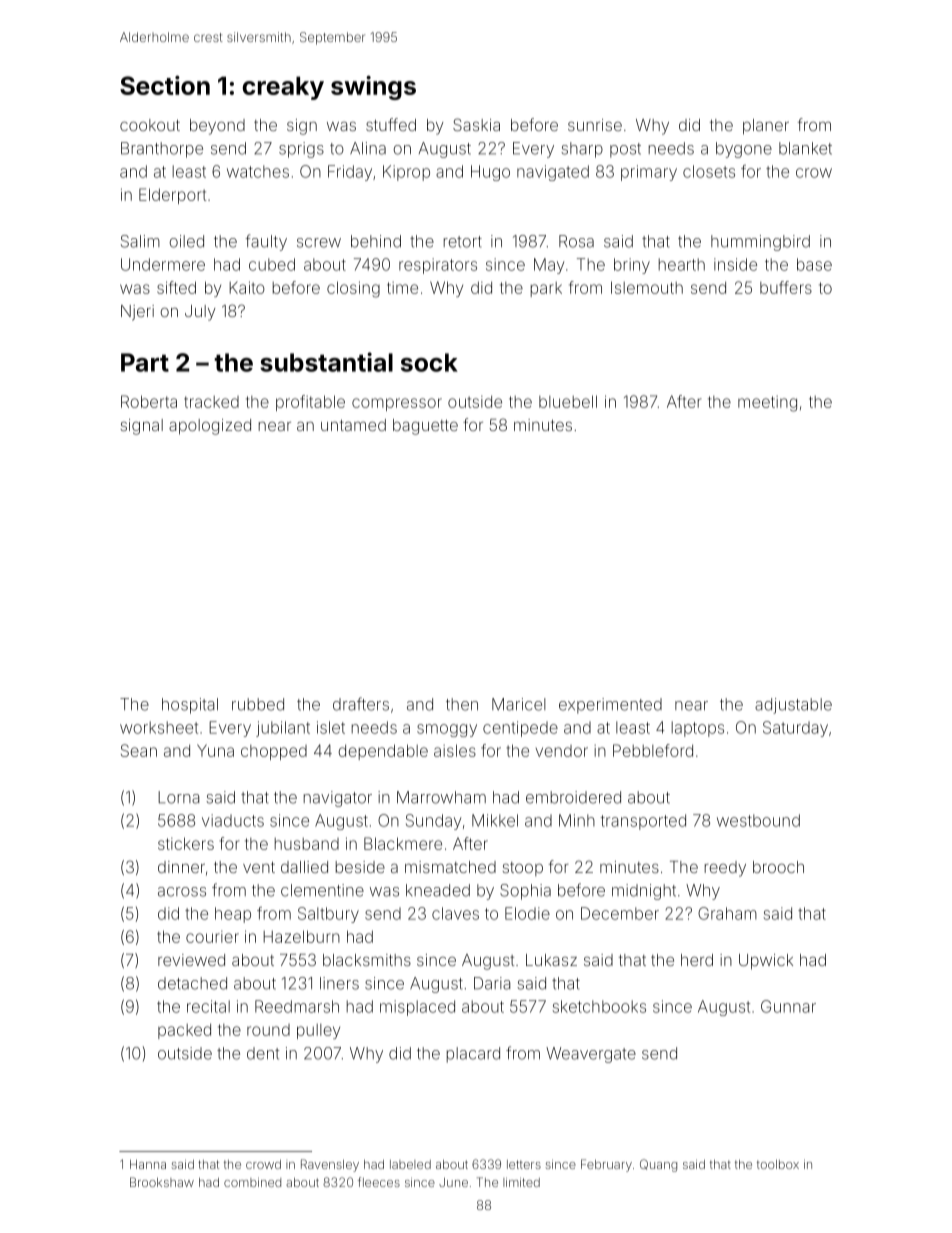 The height and width of the screenshot is (1233, 952). I want to click on closing, so click(353, 289).
